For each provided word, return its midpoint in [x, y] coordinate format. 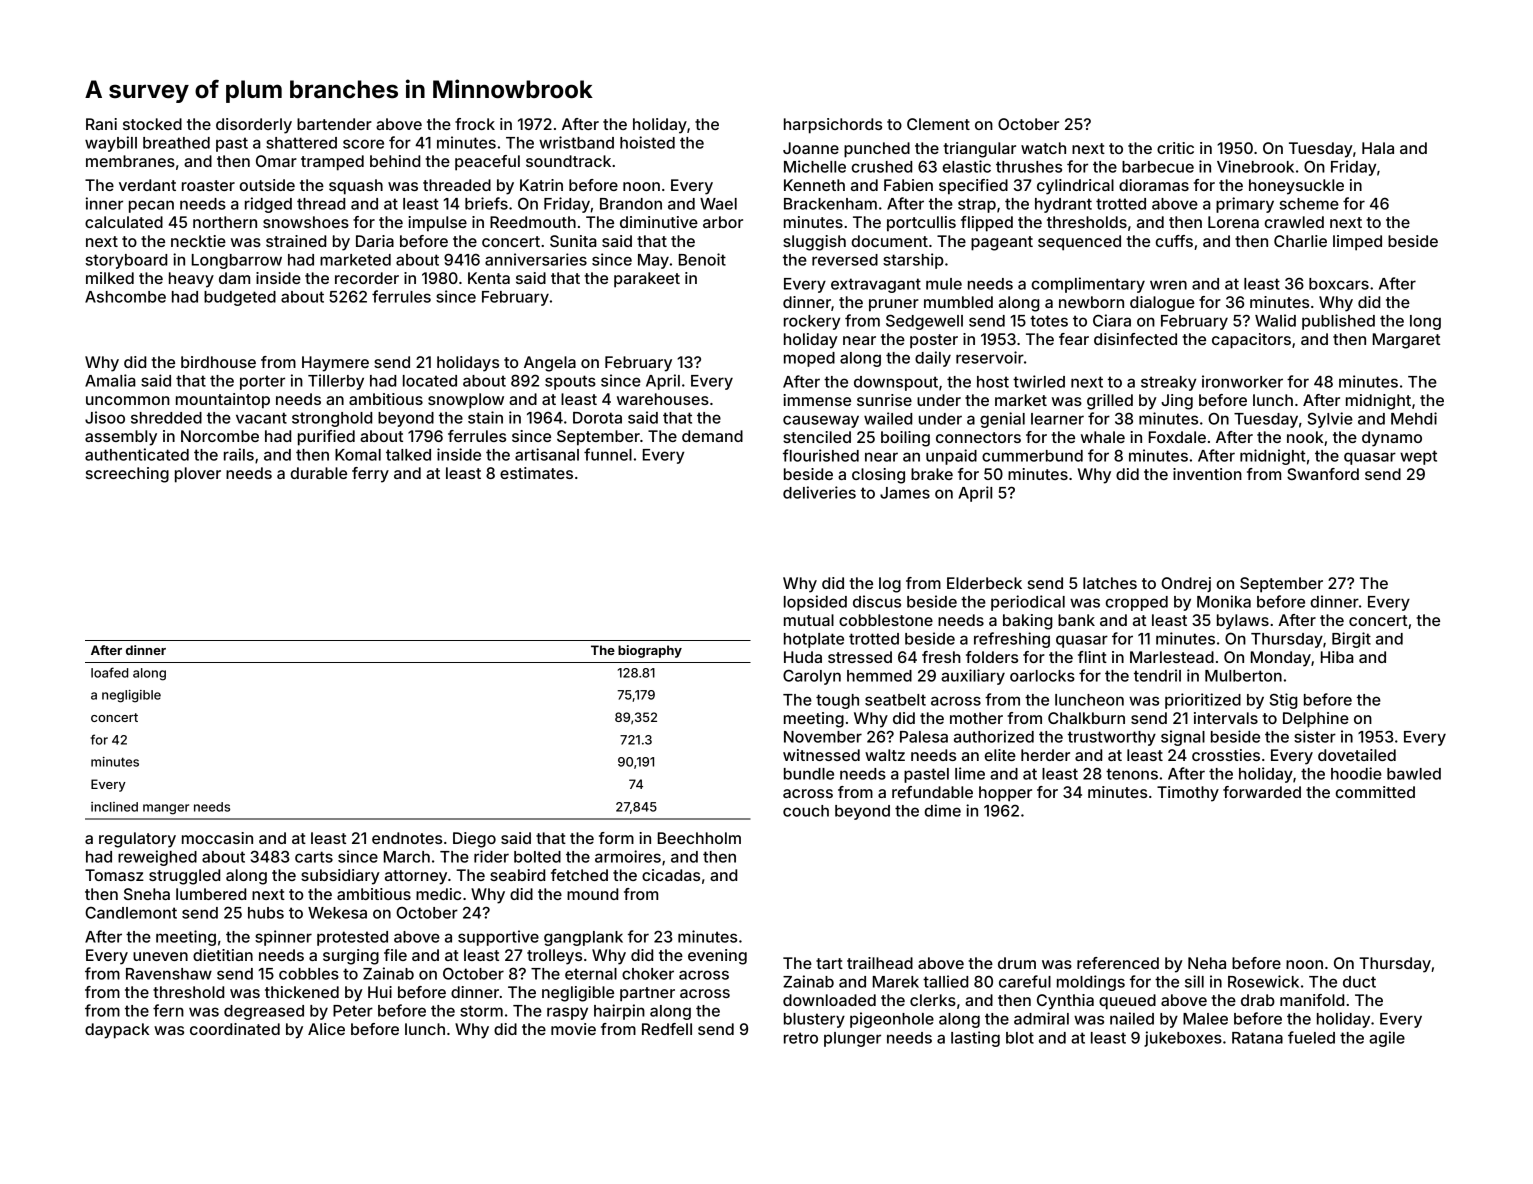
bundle [809, 774]
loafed [109, 672]
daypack [117, 1031]
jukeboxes [1183, 1039]
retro [801, 1038]
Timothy [1188, 794]
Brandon [631, 204]
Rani [101, 124]
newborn [1091, 302]
